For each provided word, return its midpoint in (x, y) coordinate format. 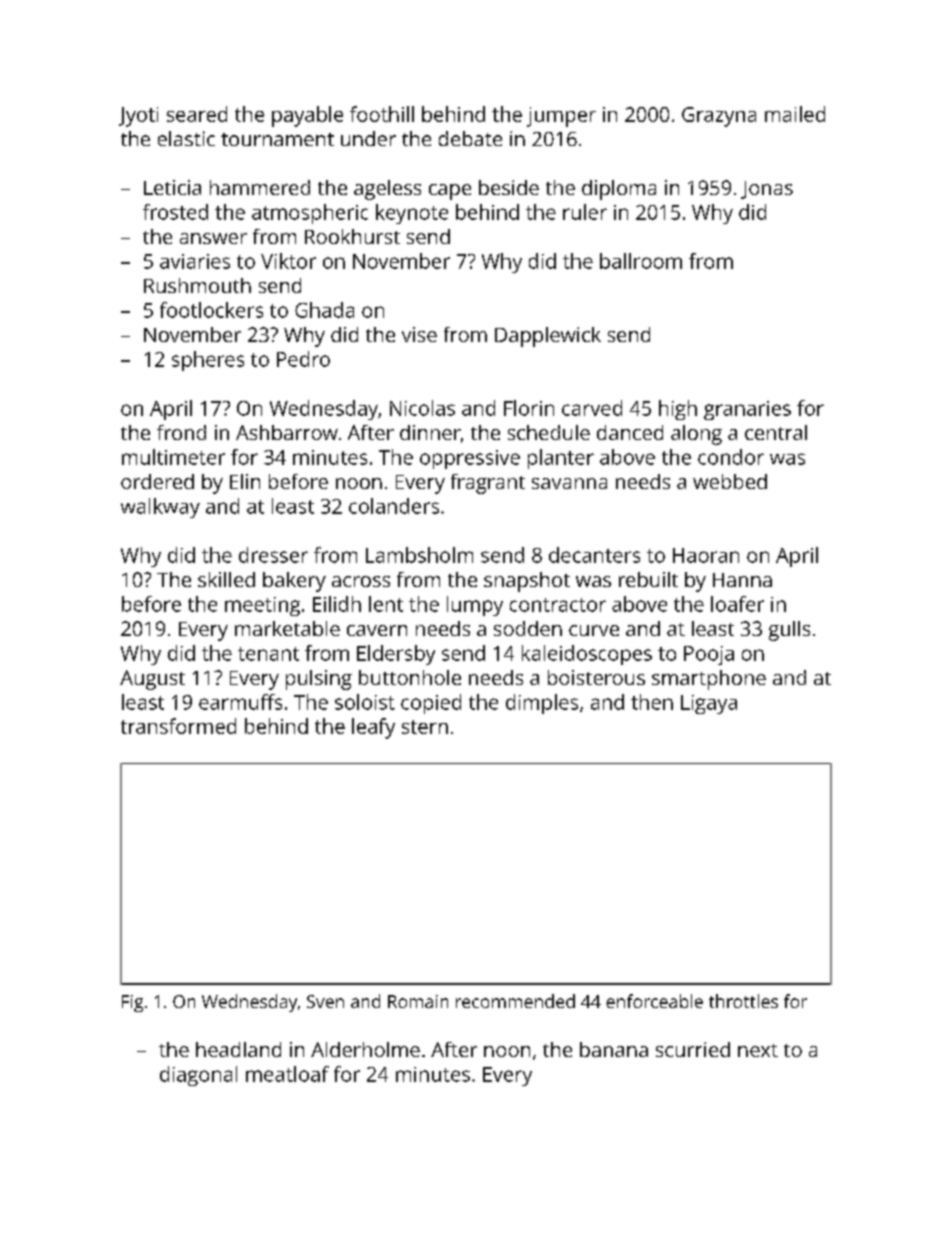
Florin (529, 408)
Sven (325, 1001)
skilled (226, 579)
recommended (515, 1001)
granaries (747, 410)
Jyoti (138, 117)
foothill (382, 114)
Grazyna (719, 117)
